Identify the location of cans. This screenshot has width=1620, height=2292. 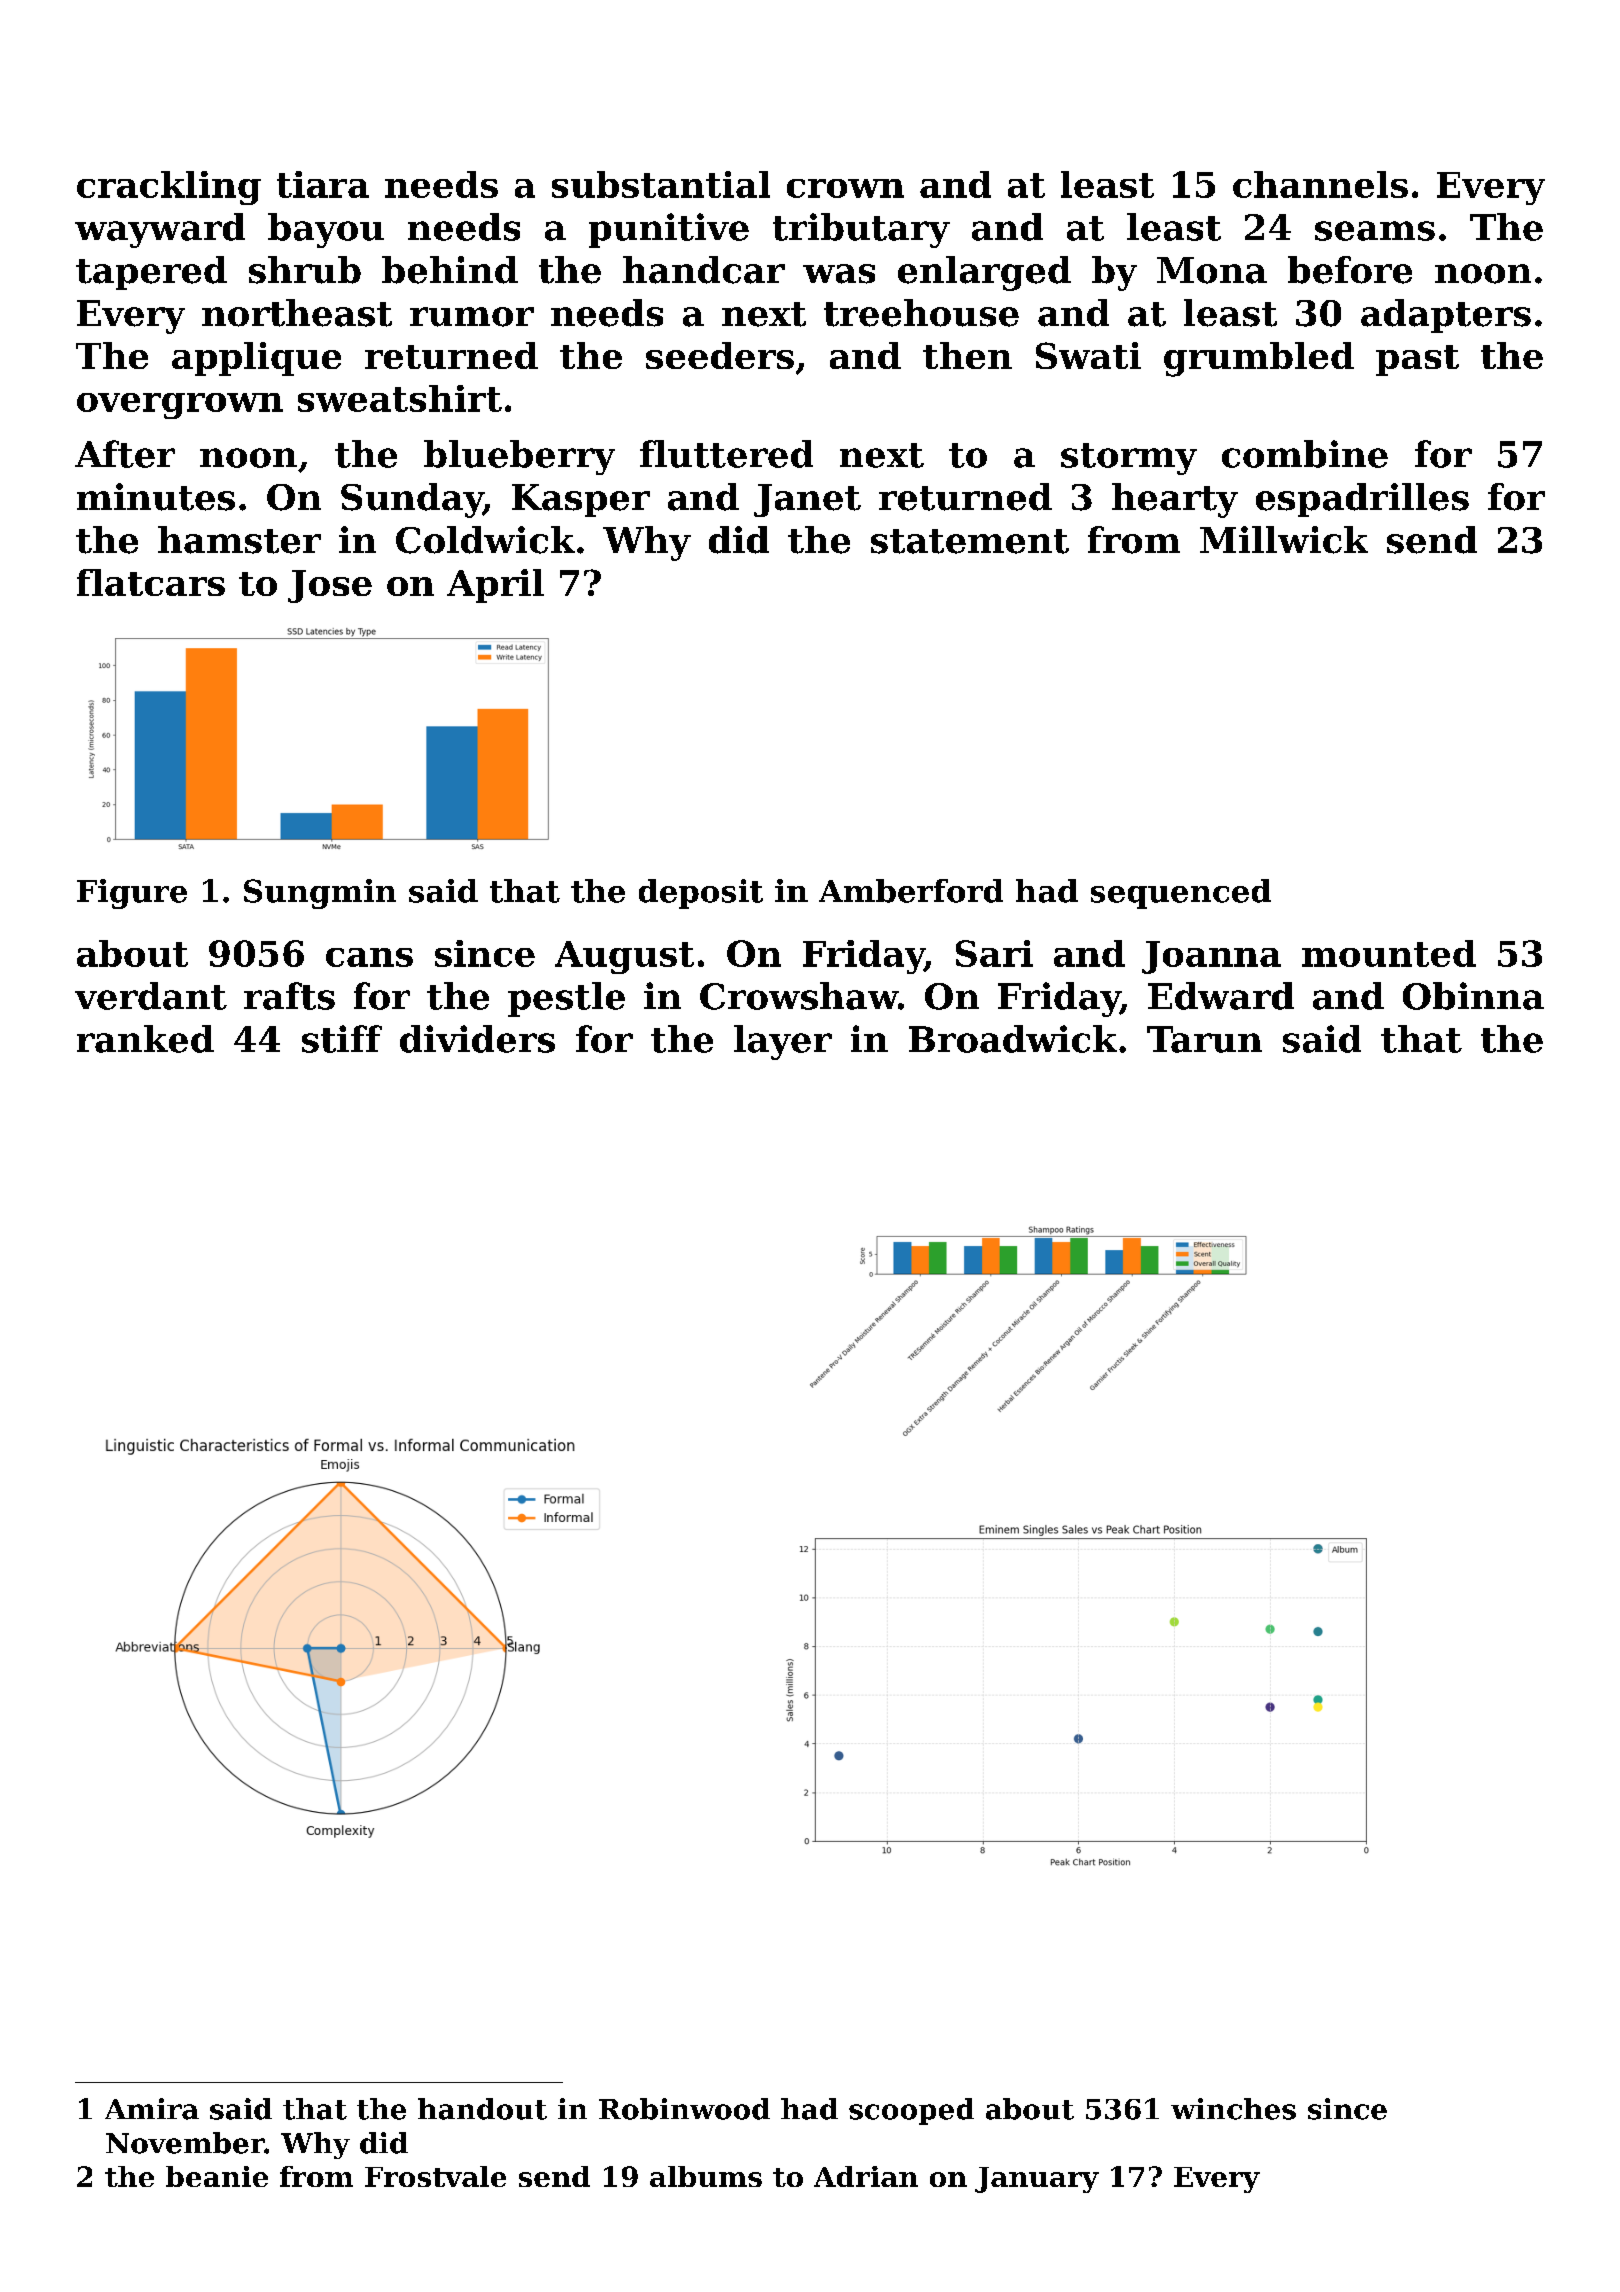
(369, 957).
